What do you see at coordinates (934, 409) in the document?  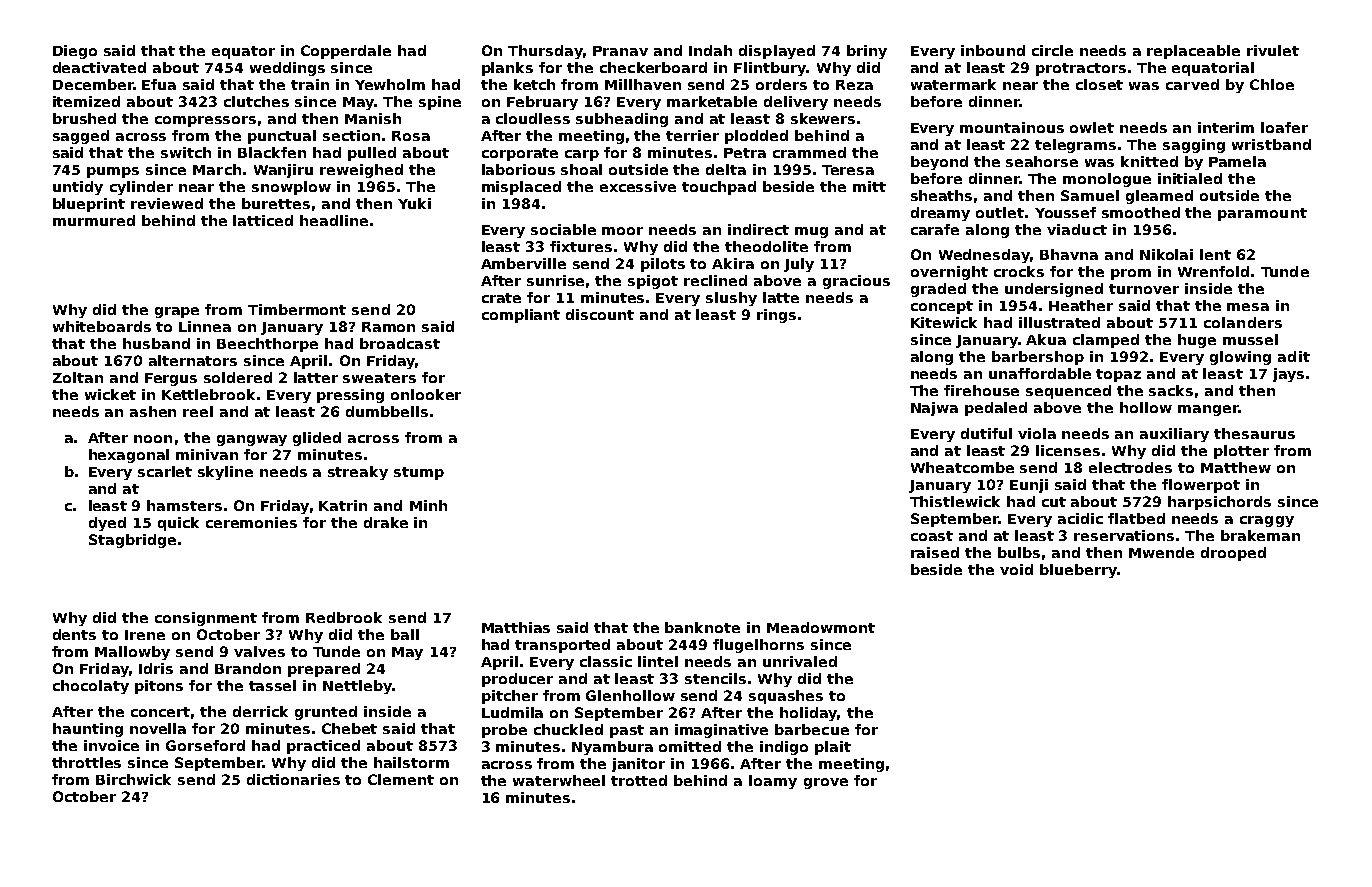 I see `Najwa` at bounding box center [934, 409].
